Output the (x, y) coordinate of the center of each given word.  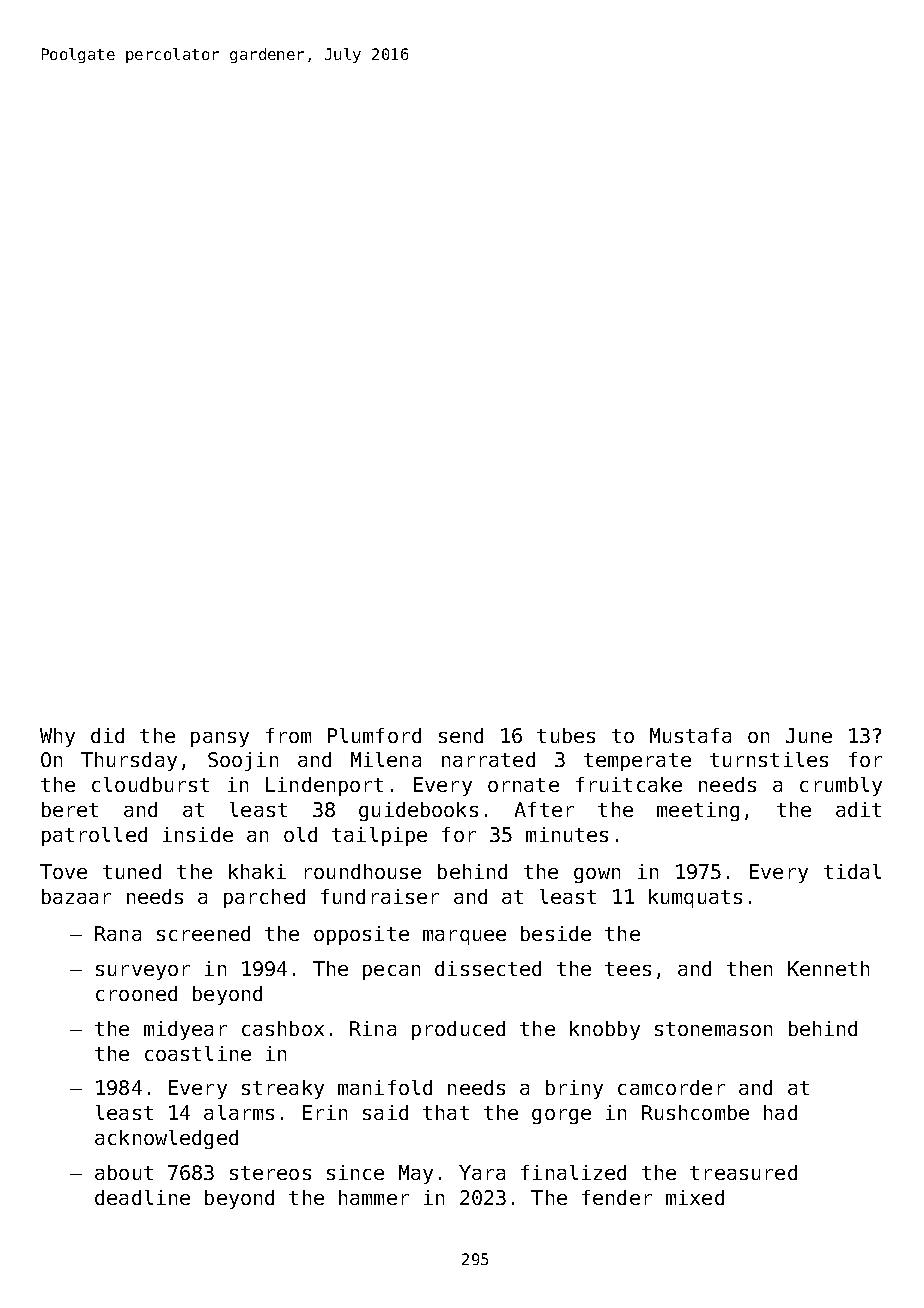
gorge (561, 1116)
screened (203, 933)
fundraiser (380, 896)
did (107, 735)
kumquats (695, 898)
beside (556, 933)
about (124, 1172)
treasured (743, 1172)
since (355, 1172)
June (809, 735)
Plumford (374, 735)
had (780, 1112)
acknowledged (166, 1139)
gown (597, 875)
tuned (132, 871)
